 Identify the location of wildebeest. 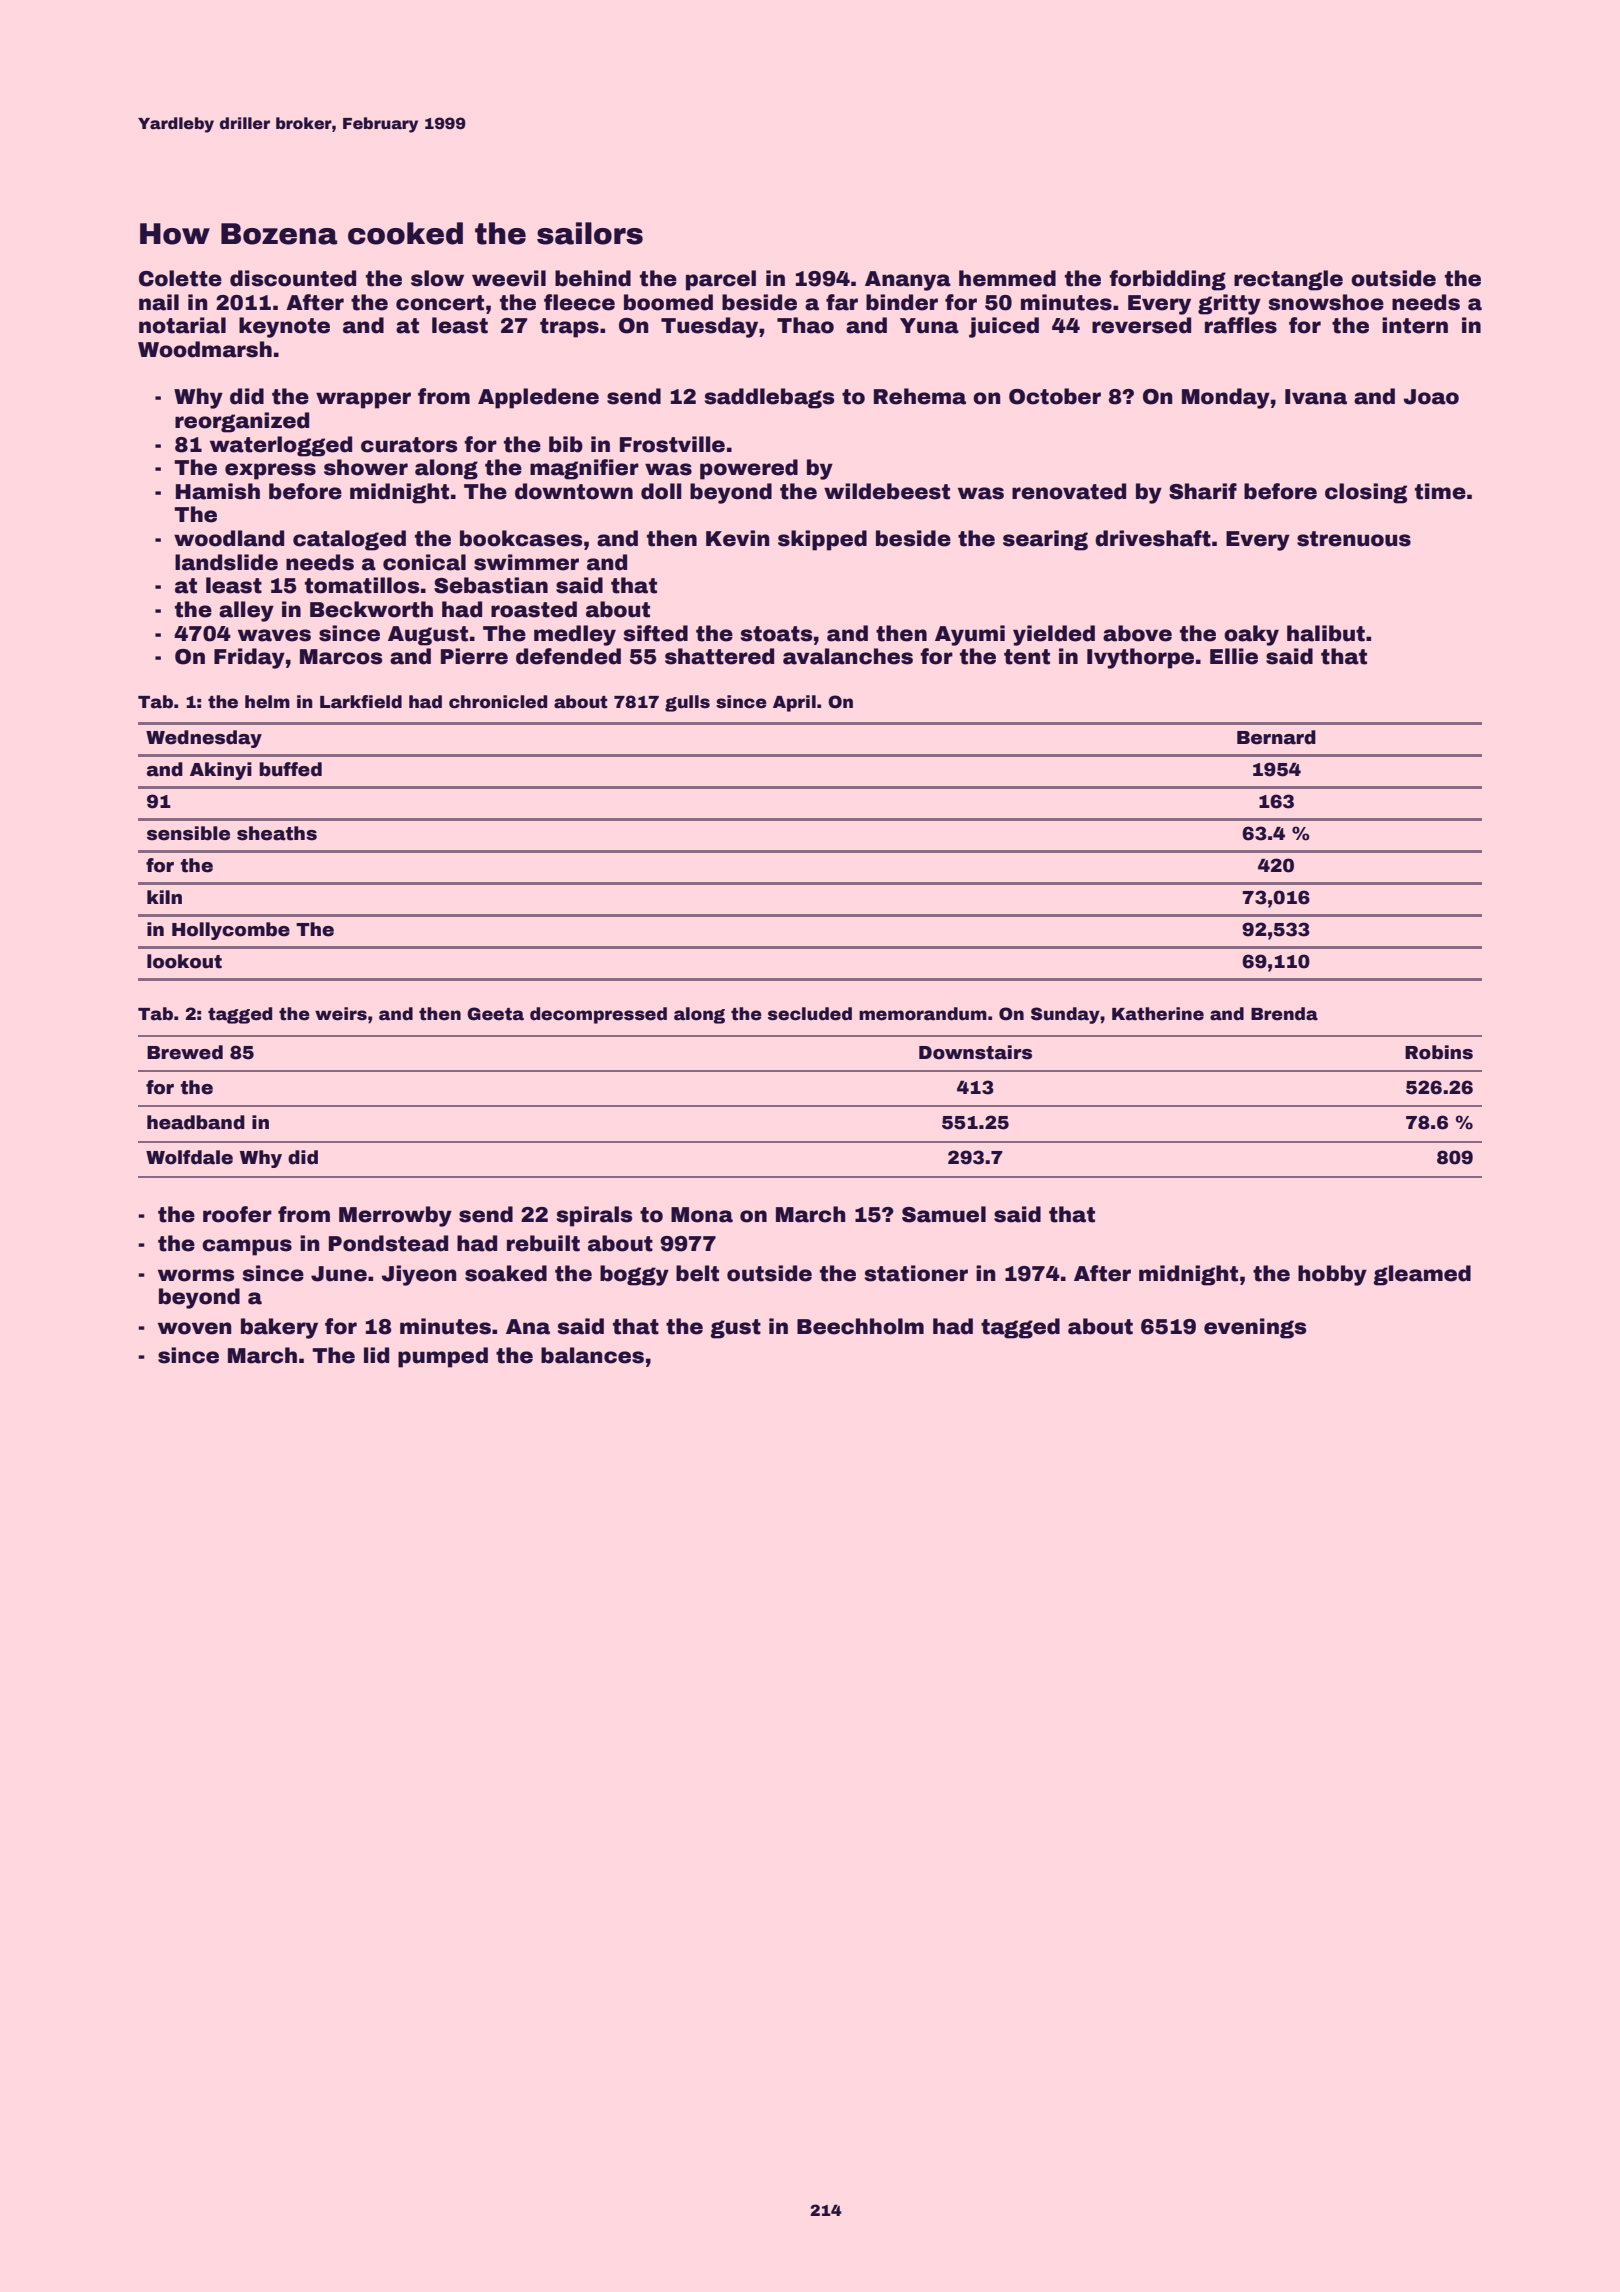
(887, 491).
